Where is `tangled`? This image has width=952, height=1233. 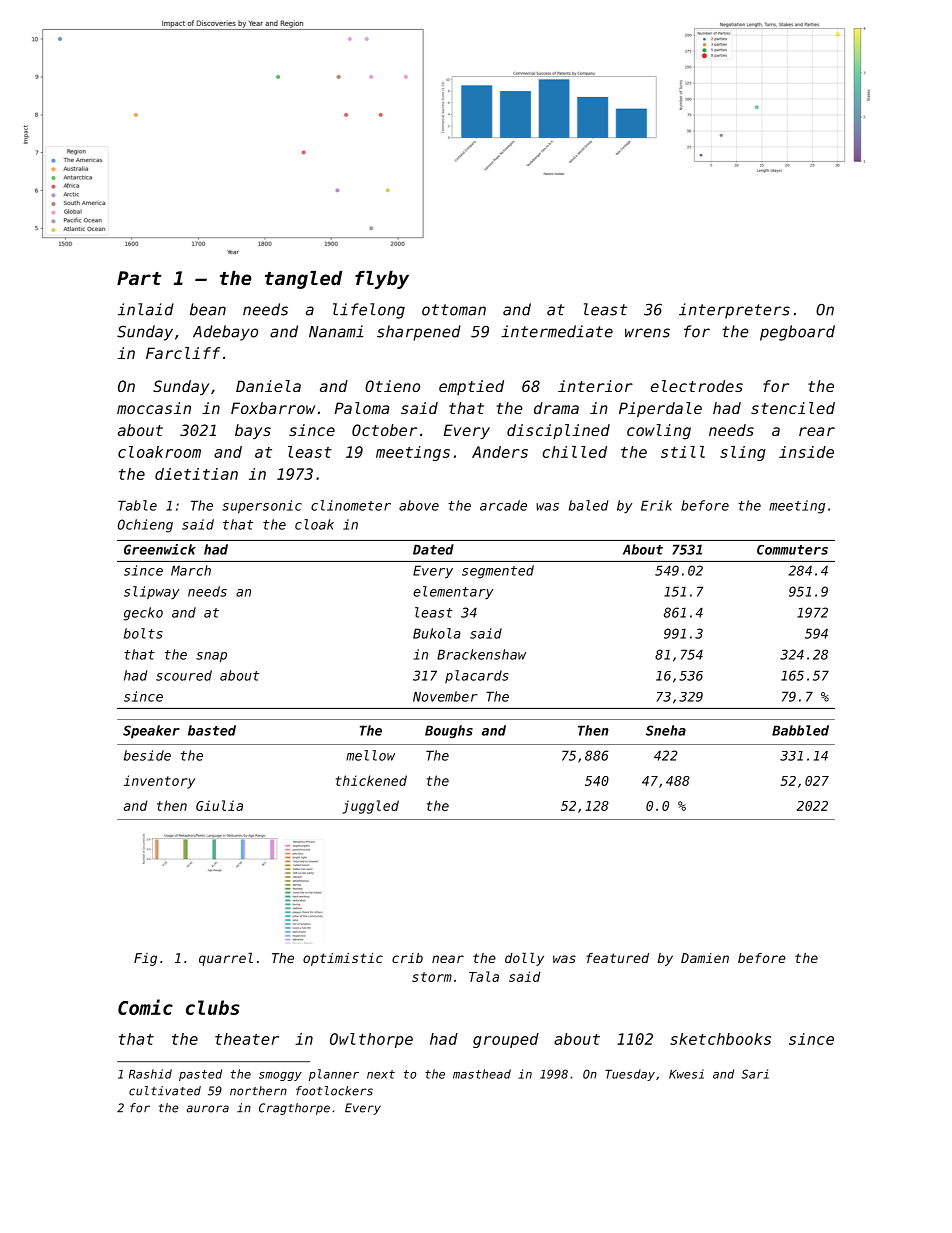 tangled is located at coordinates (303, 280).
